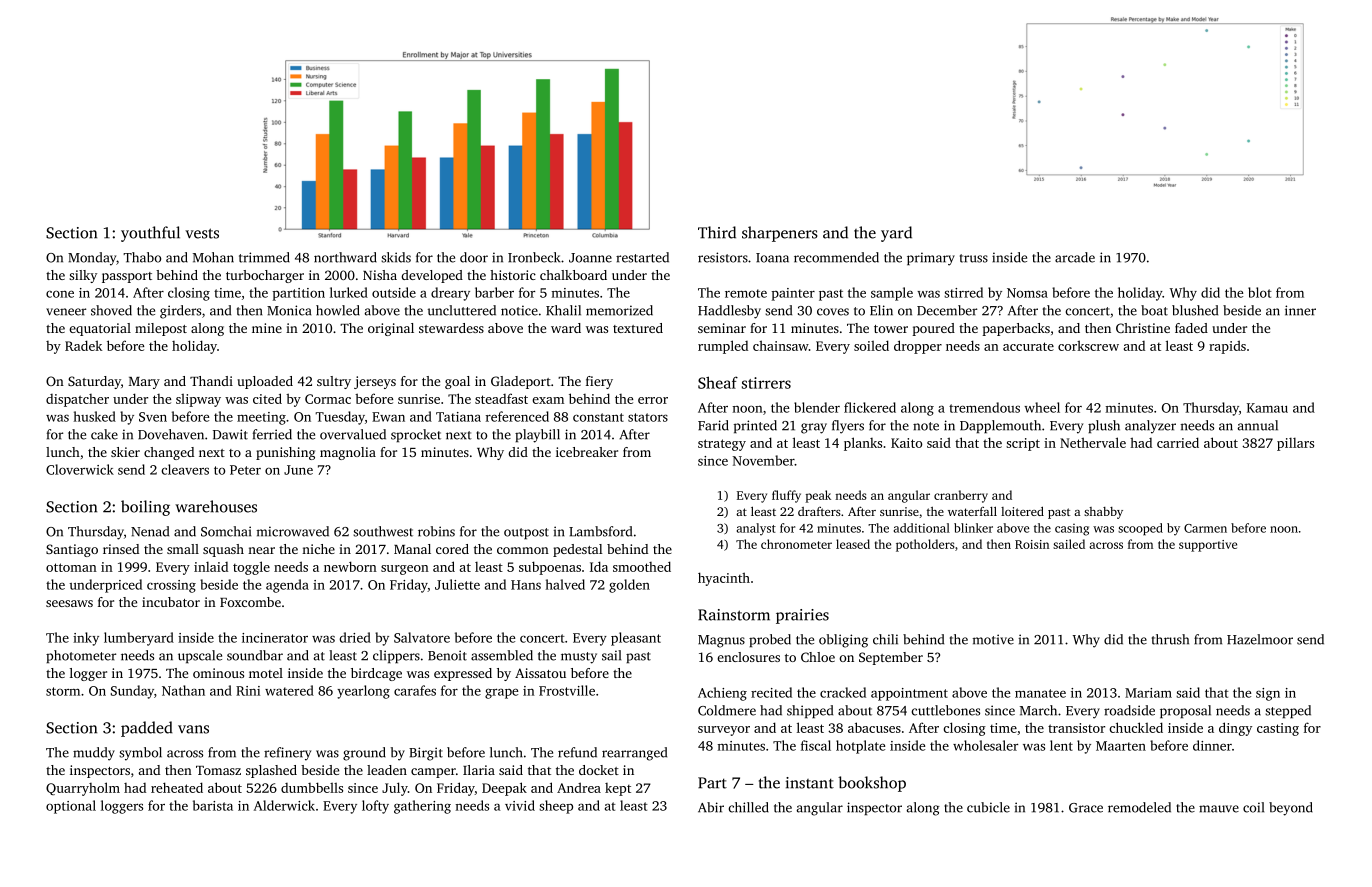 The width and height of the screenshot is (1372, 887). Describe the element at coordinates (213, 805) in the screenshot. I see `barista` at that location.
